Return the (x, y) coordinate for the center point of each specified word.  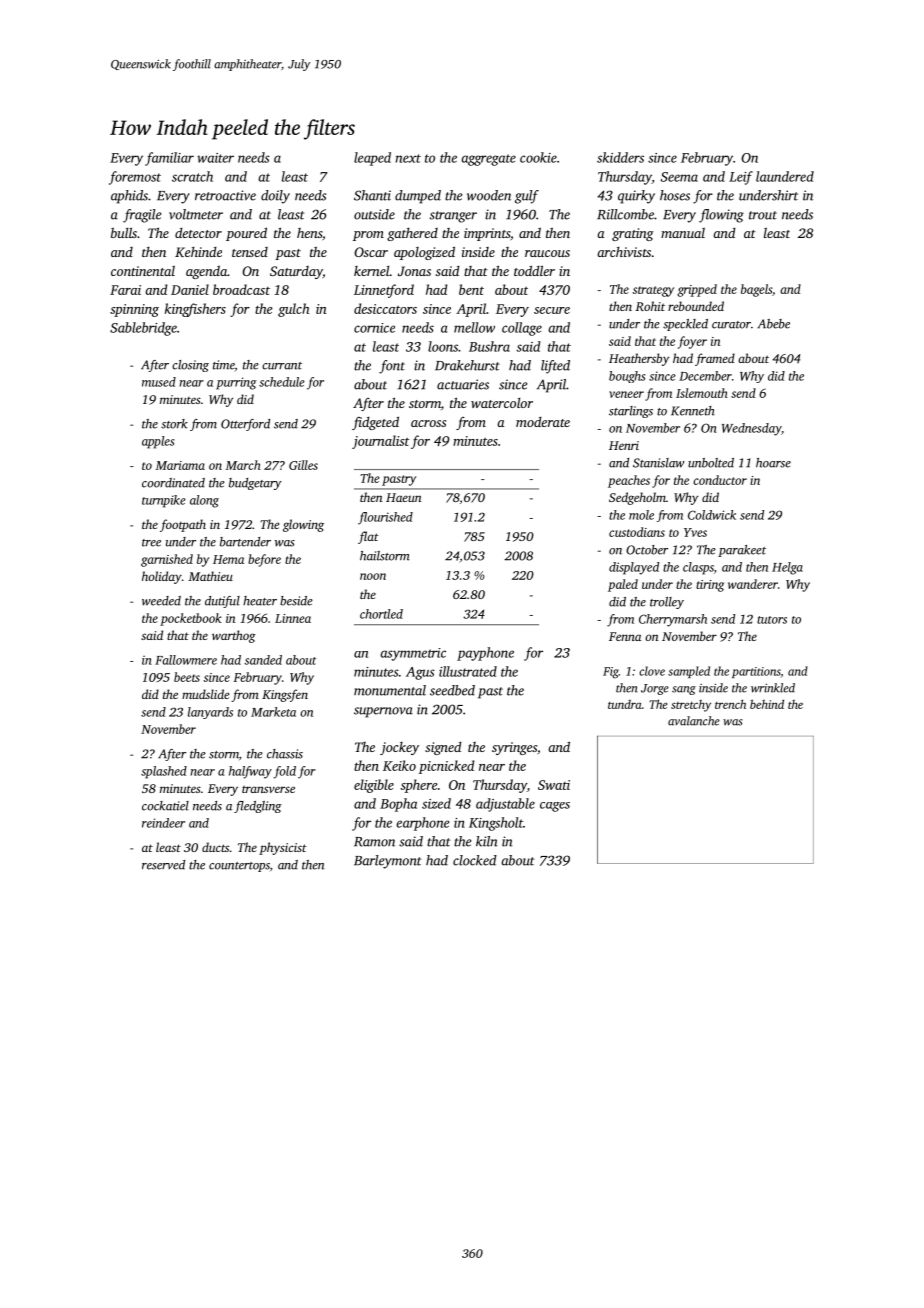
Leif (741, 178)
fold (284, 772)
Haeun (403, 497)
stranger (453, 217)
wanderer (753, 584)
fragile (142, 216)
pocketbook (191, 619)
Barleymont (387, 862)
